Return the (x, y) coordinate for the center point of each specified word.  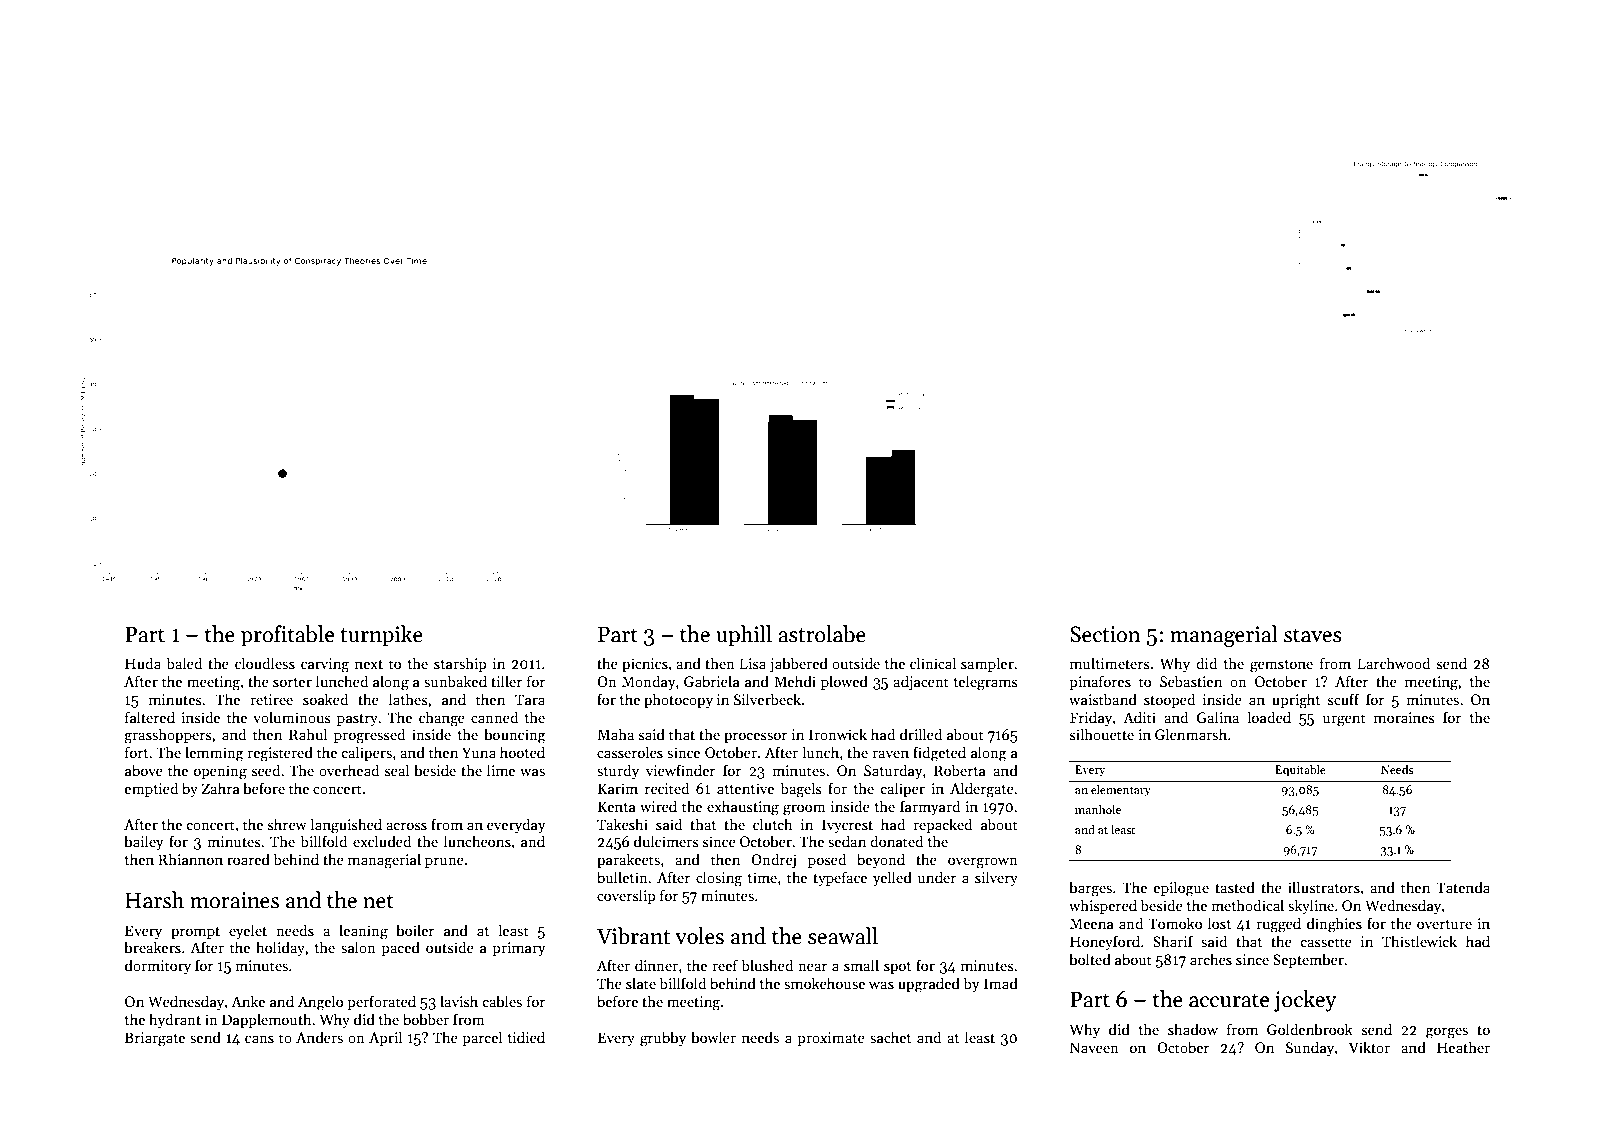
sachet (890, 1037)
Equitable (1300, 771)
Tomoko (1175, 923)
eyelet (248, 931)
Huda (143, 663)
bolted (1090, 959)
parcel (482, 1038)
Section (1105, 634)
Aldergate (982, 790)
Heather (1463, 1047)
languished (346, 826)
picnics (645, 665)
